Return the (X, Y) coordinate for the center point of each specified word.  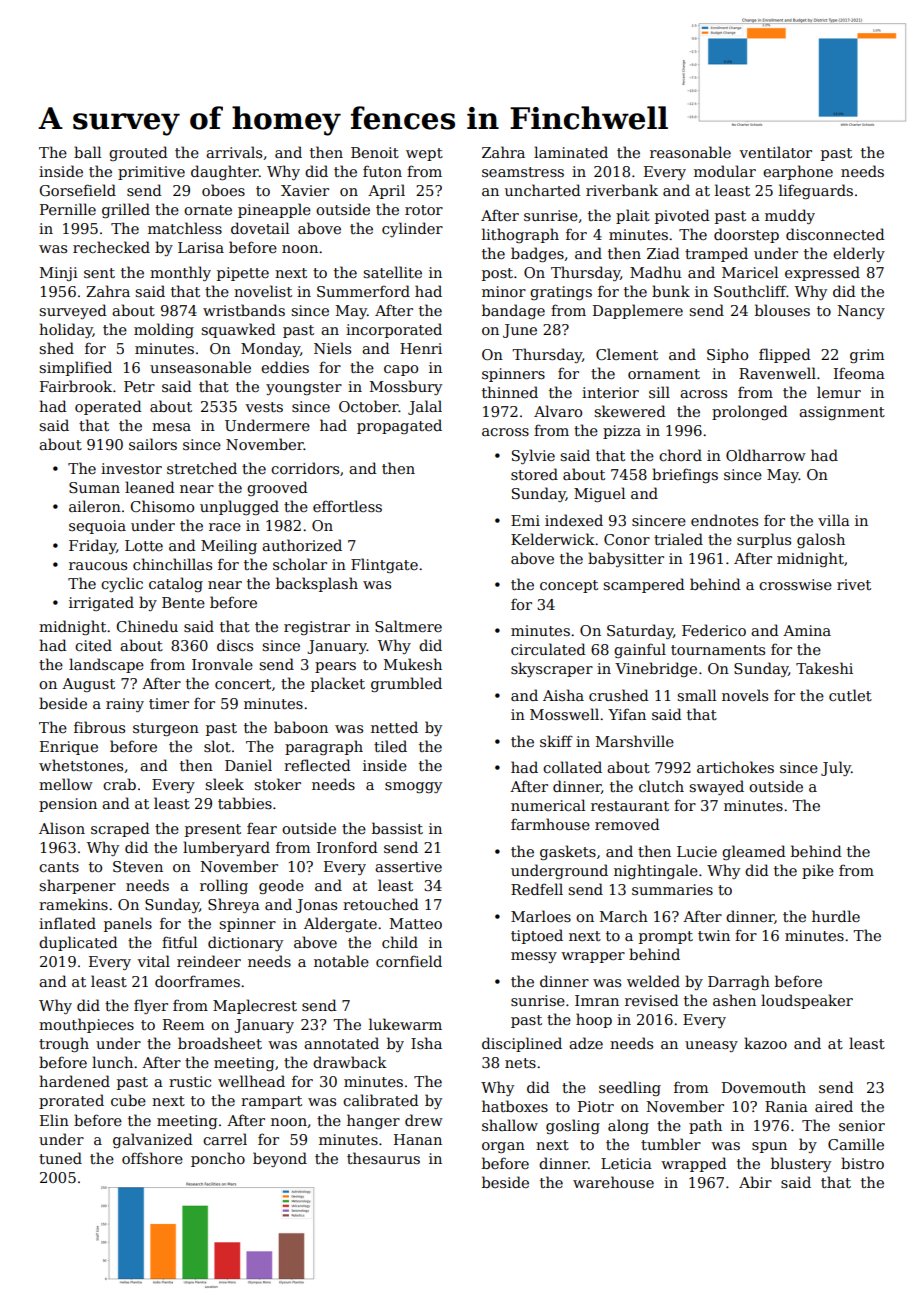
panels (128, 924)
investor (131, 468)
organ (503, 1147)
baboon (301, 727)
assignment (842, 413)
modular (725, 171)
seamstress (523, 172)
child (400, 942)
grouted (138, 153)
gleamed (754, 852)
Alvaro (558, 411)
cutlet (850, 695)
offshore (152, 1158)
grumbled (406, 684)
